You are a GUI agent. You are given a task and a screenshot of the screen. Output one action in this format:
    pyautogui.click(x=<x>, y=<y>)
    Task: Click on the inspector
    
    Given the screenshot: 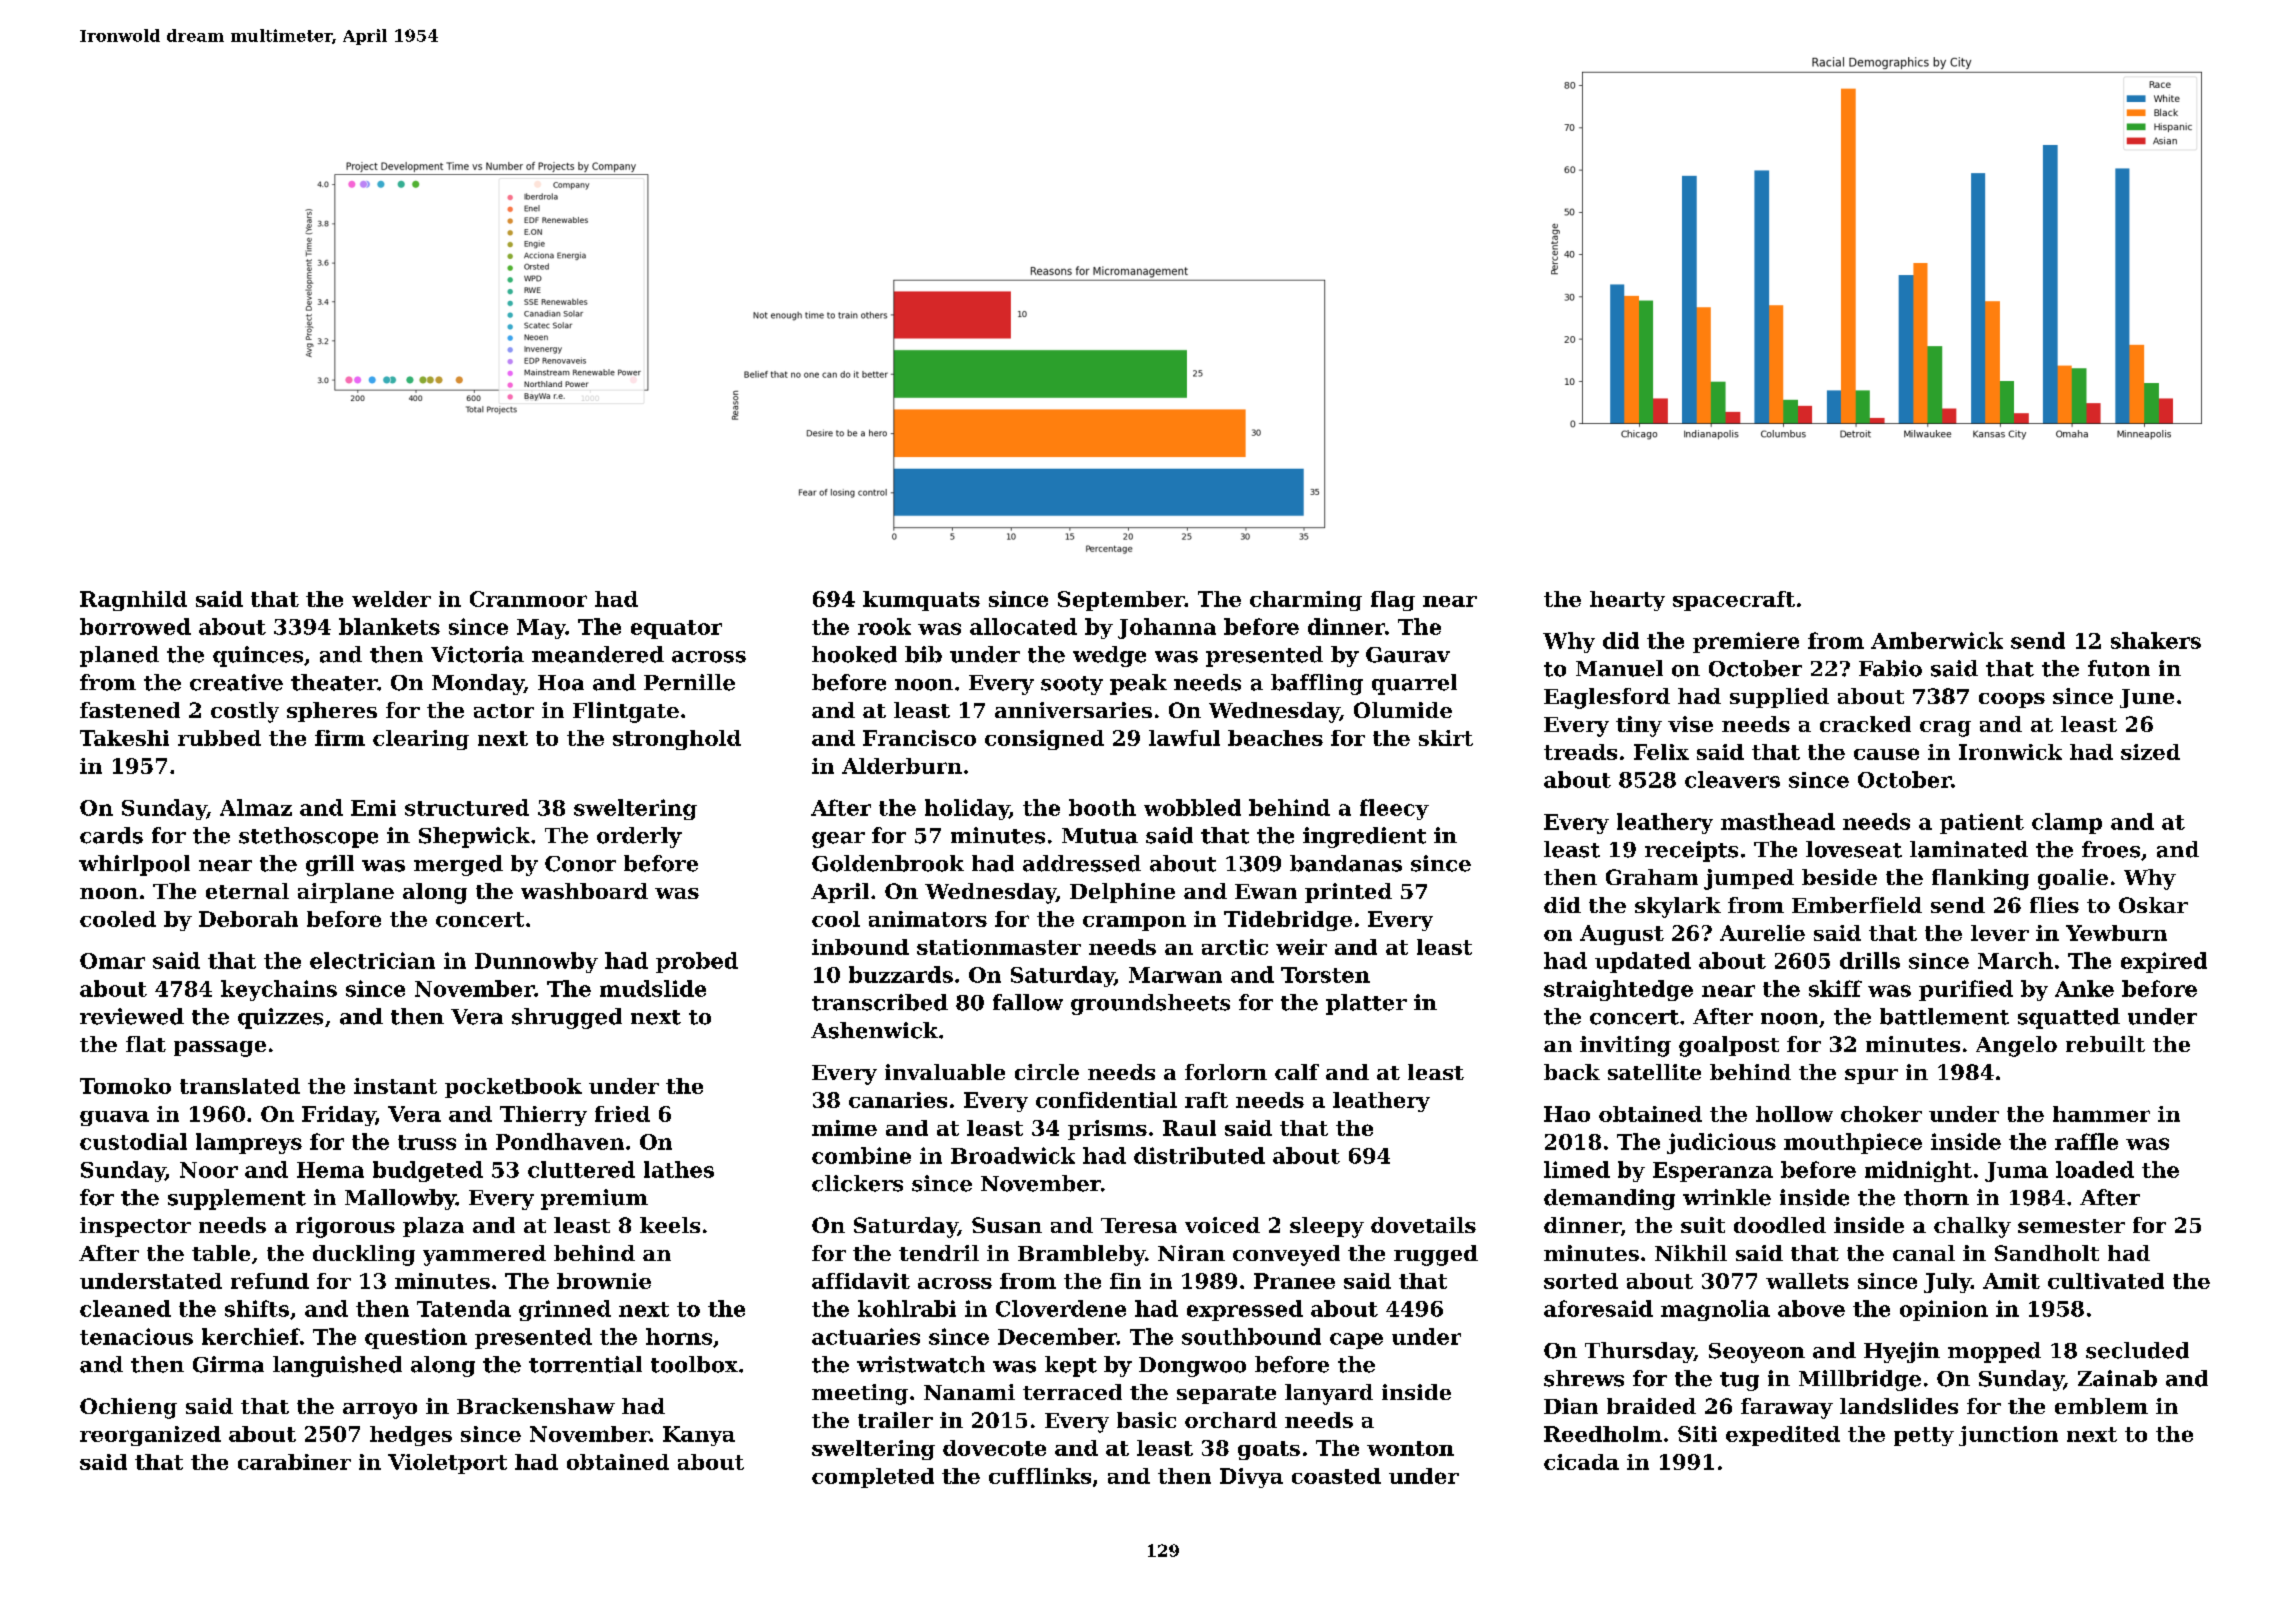 What is the action you would take?
    pyautogui.click(x=135, y=1227)
